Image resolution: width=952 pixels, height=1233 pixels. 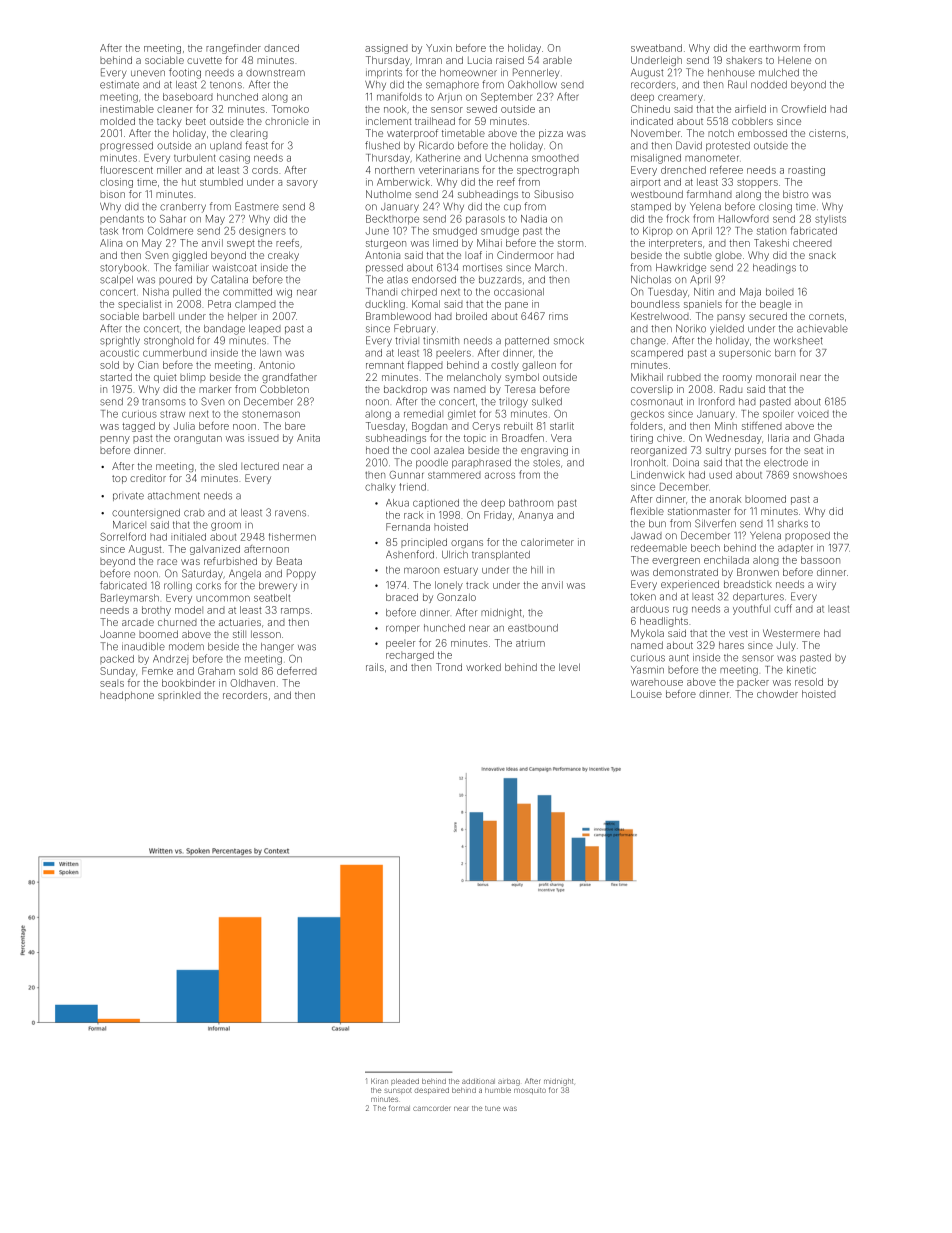 I want to click on mosquito, so click(x=530, y=1091).
